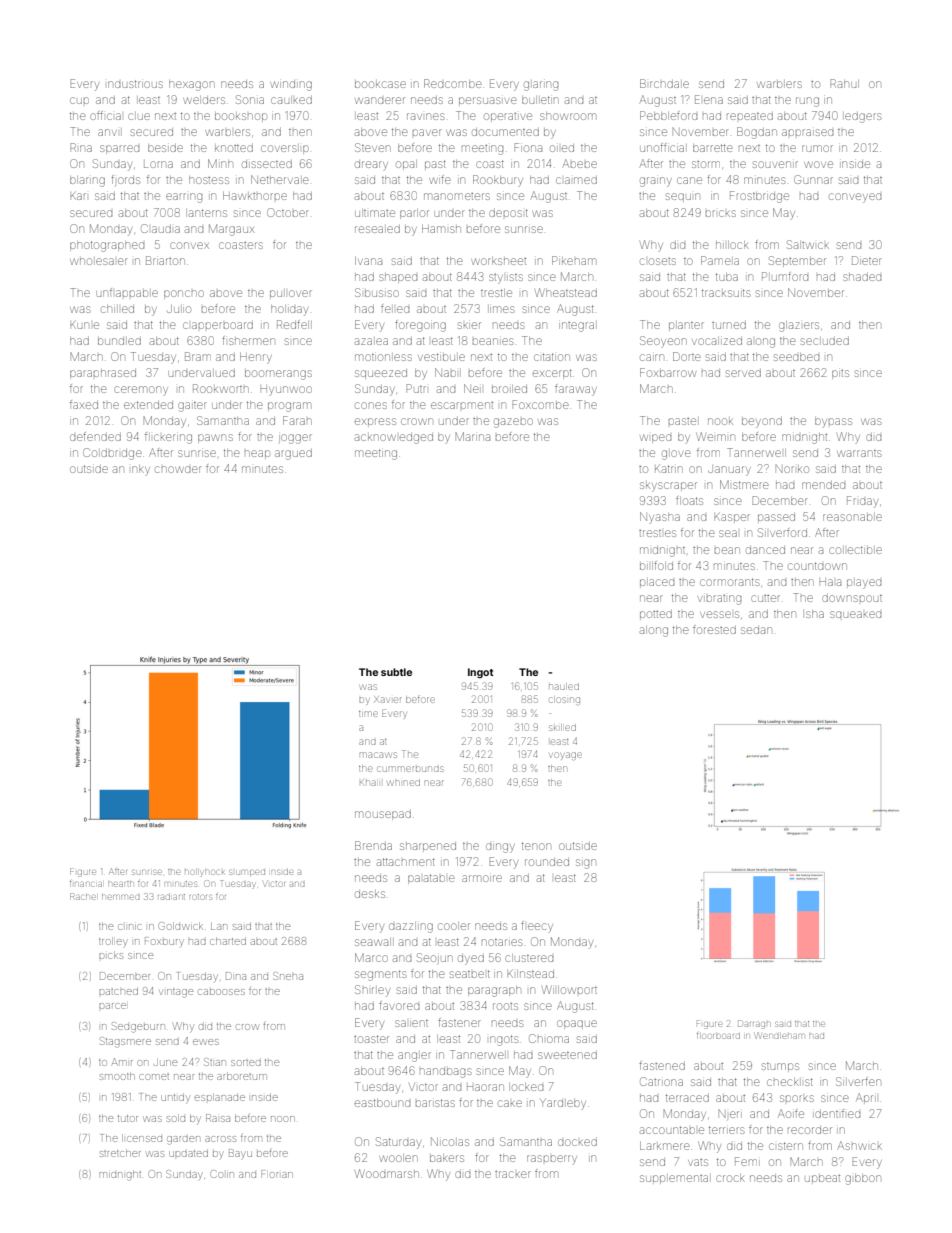 Image resolution: width=952 pixels, height=1233 pixels. I want to click on squeaked, so click(855, 614).
